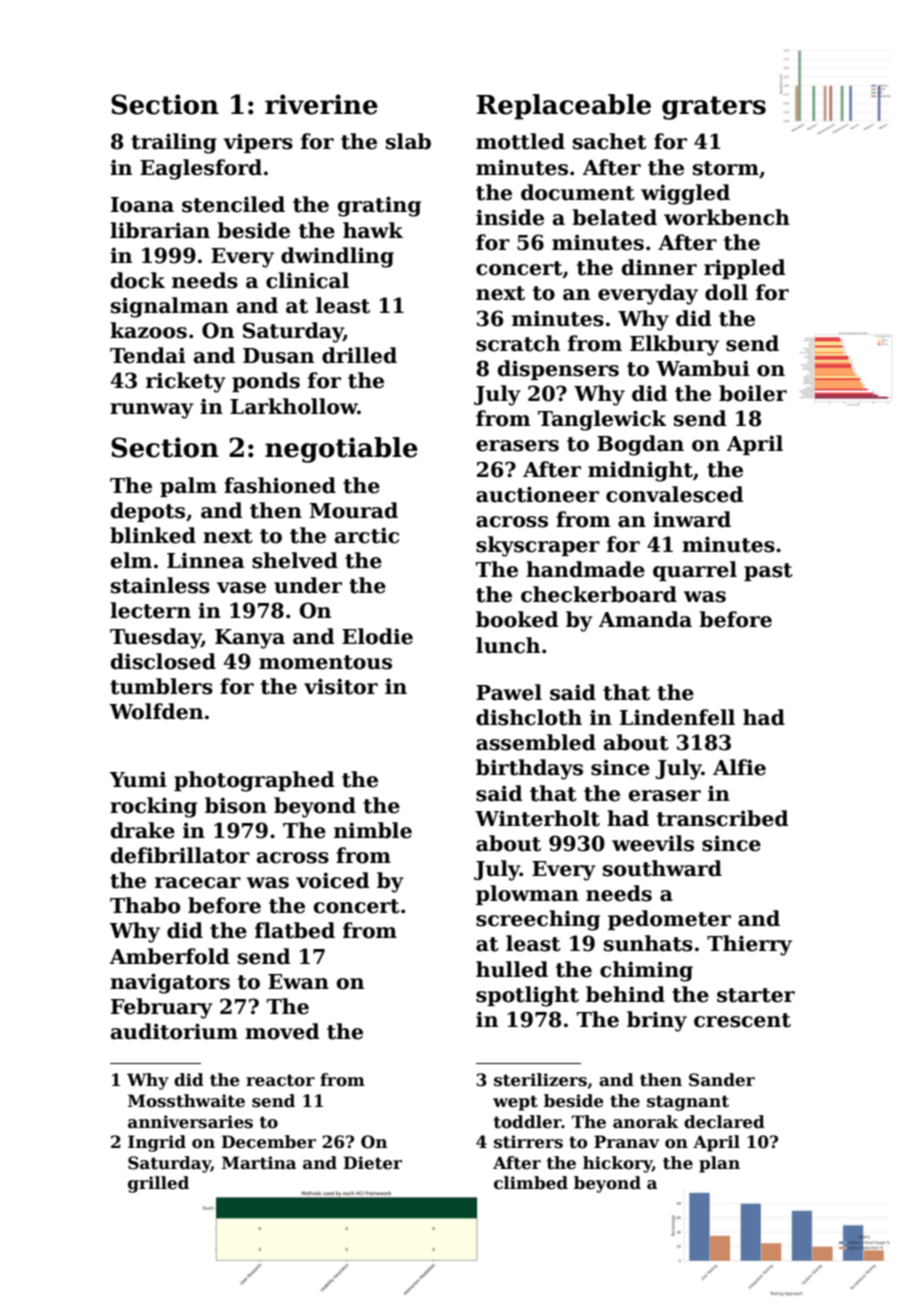  What do you see at coordinates (241, 588) in the screenshot?
I see `vase` at bounding box center [241, 588].
